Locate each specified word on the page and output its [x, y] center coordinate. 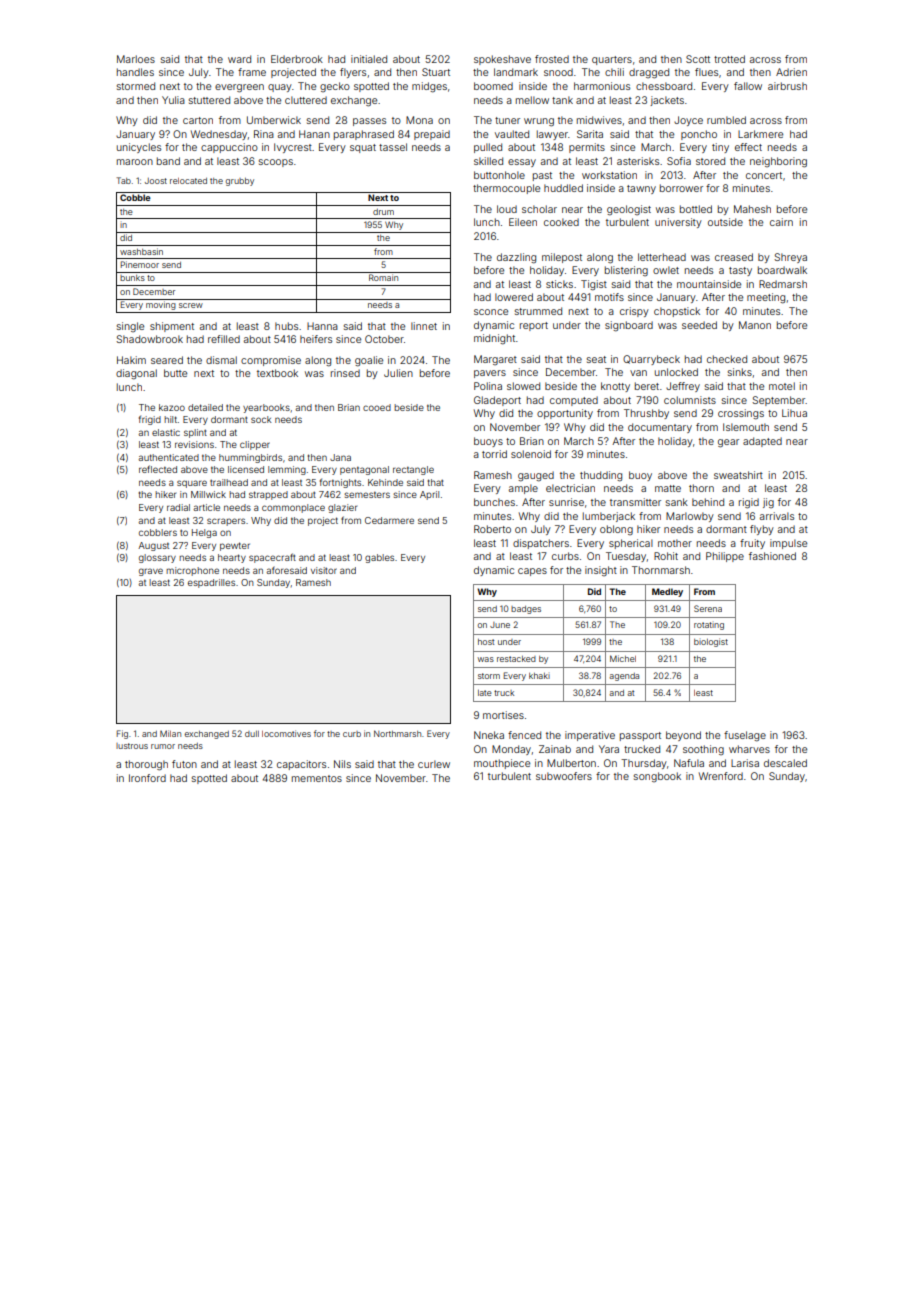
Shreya [790, 258]
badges [526, 610]
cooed [377, 407]
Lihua [794, 413]
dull [252, 734]
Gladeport [497, 401]
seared [167, 360]
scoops [276, 163]
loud [507, 209]
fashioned [772, 556]
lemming [287, 470]
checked [727, 359]
